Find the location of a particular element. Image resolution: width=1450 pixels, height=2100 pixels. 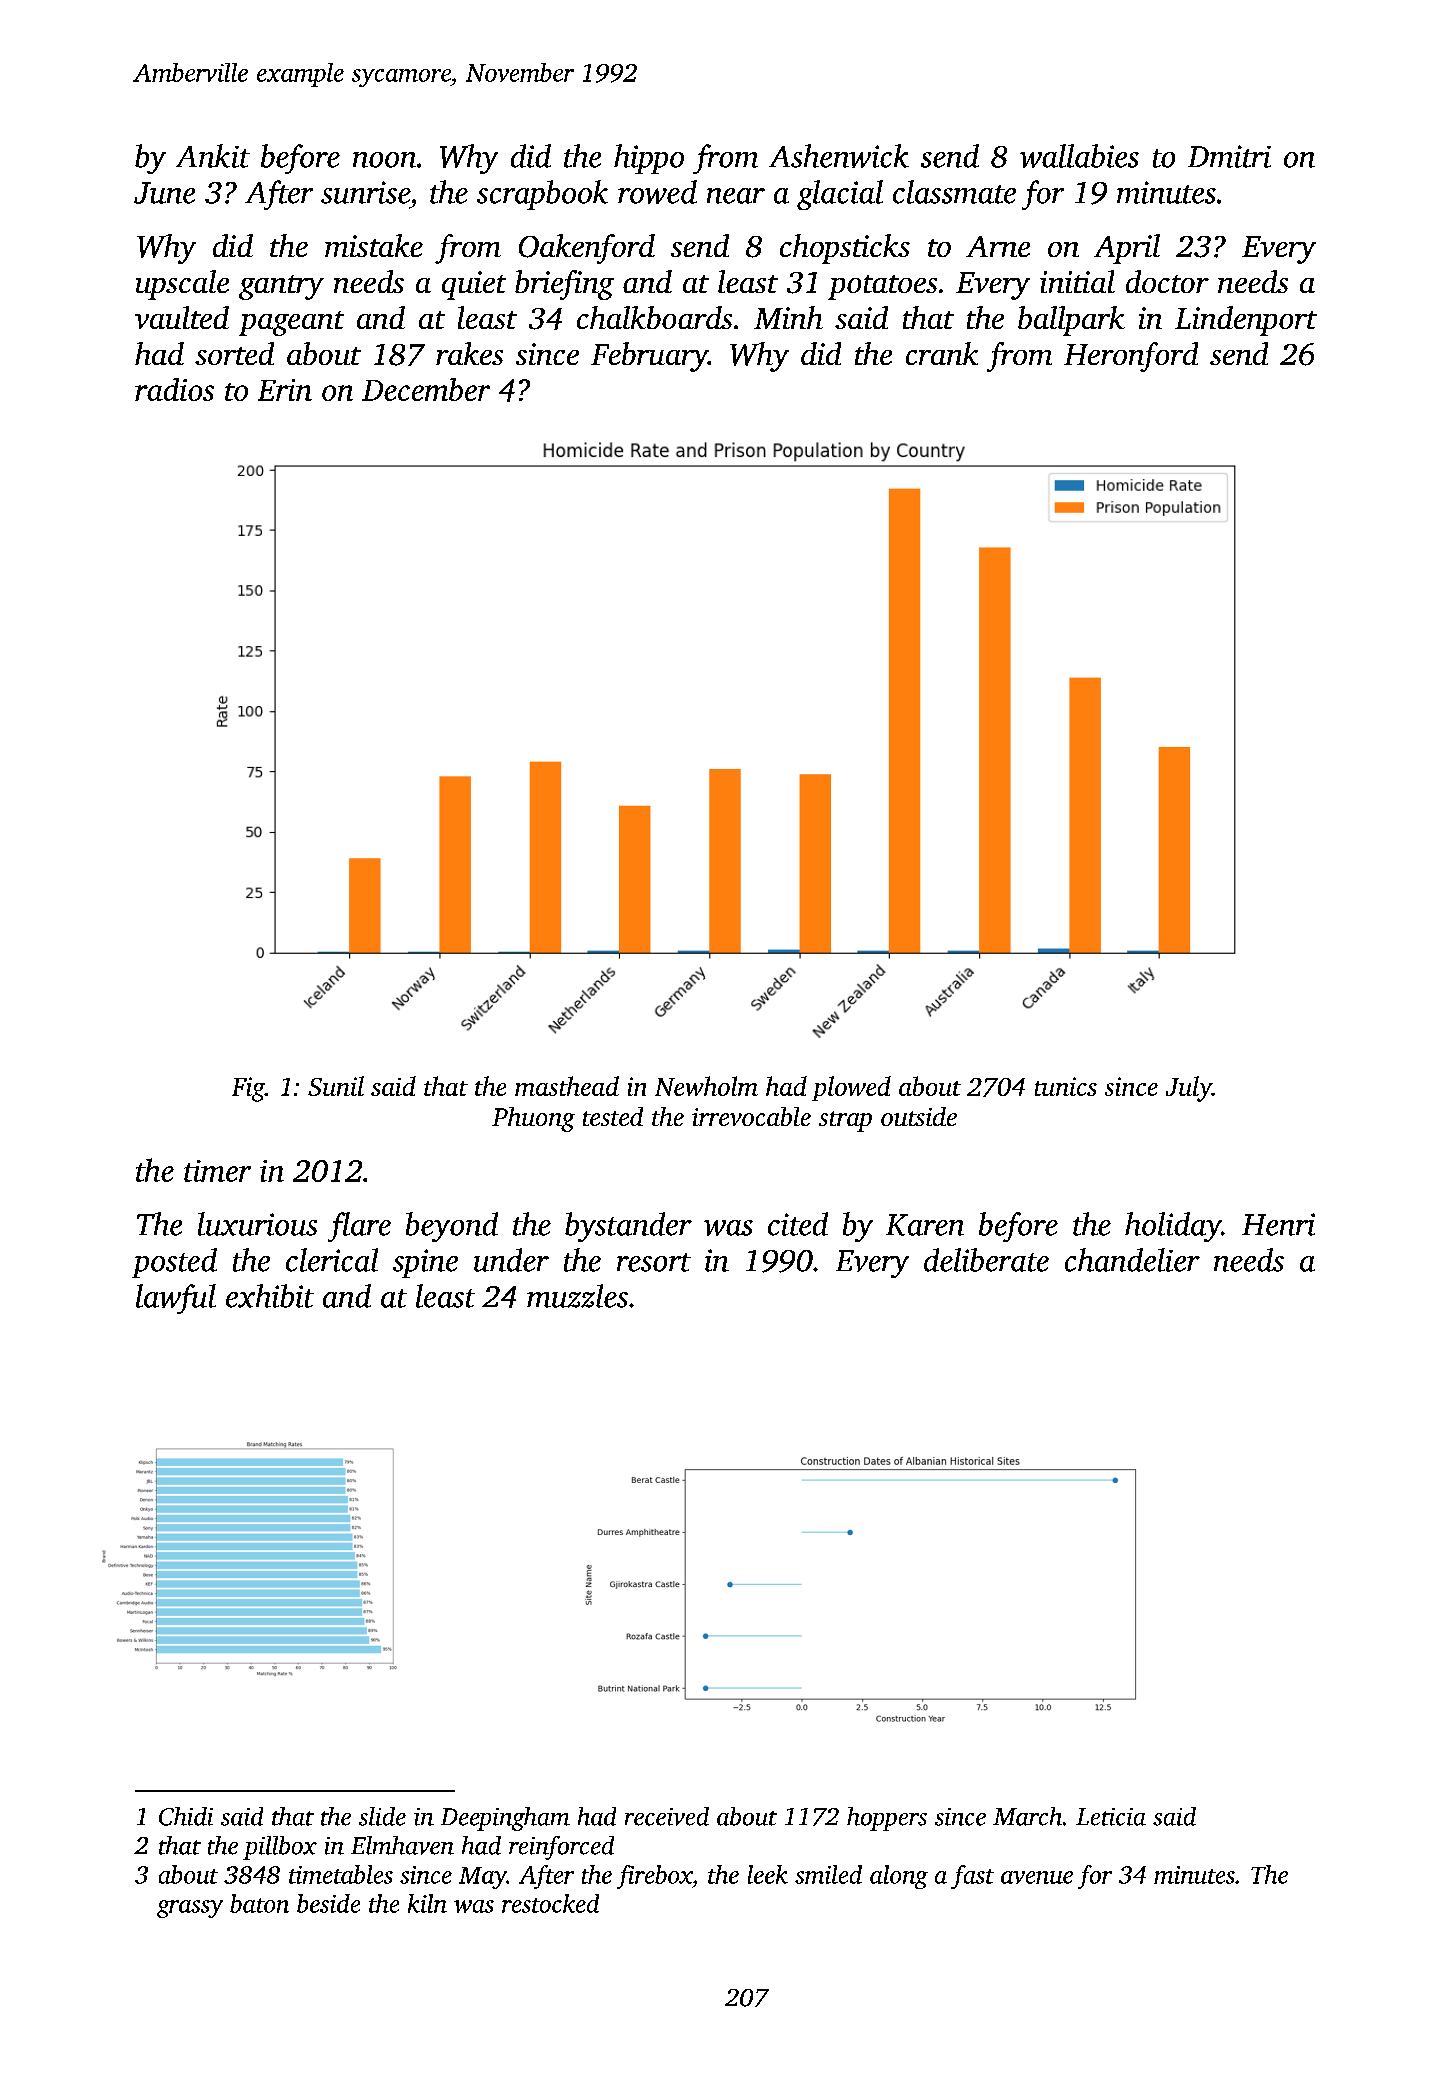

holiday is located at coordinates (1173, 1227).
